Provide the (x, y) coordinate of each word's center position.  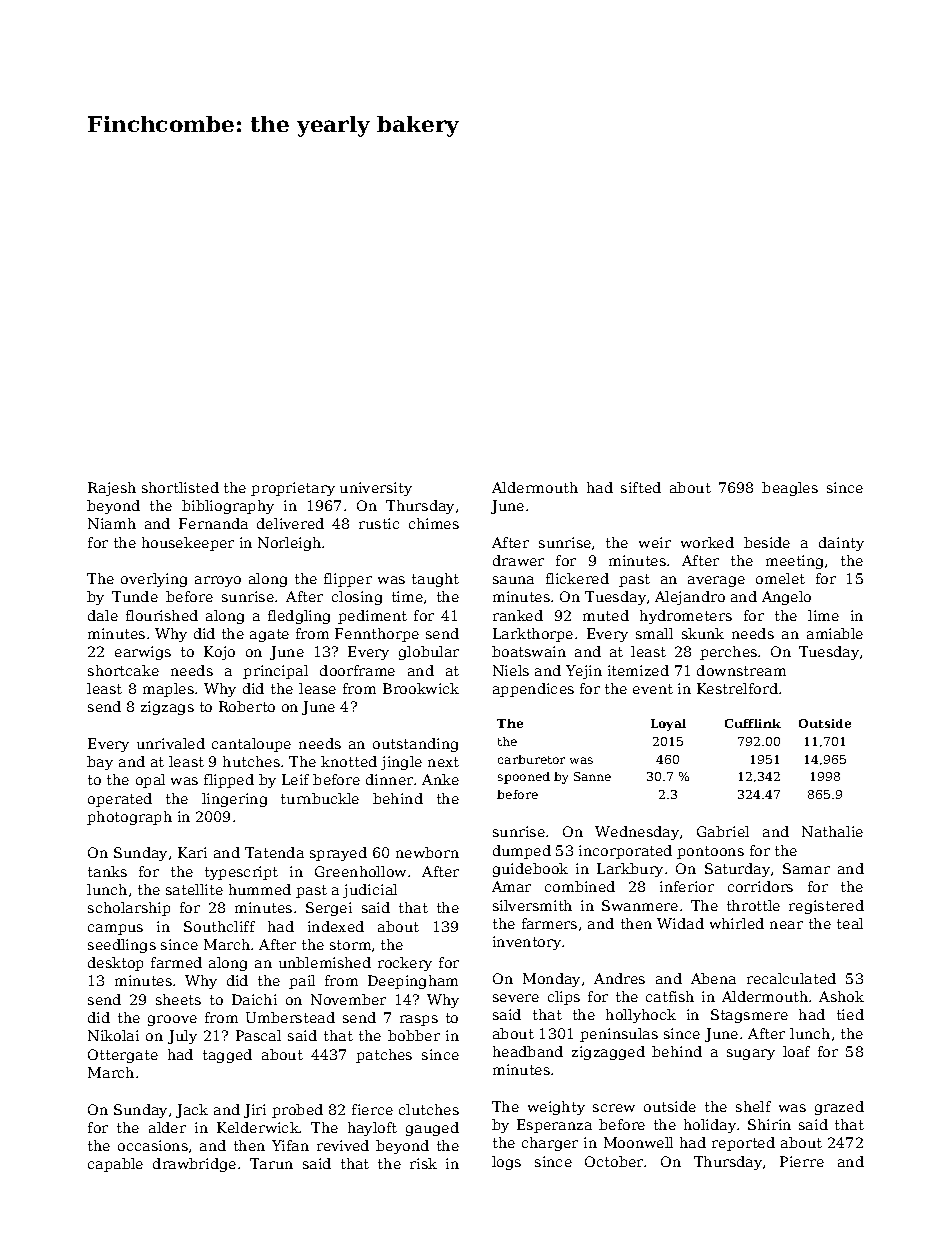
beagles (790, 489)
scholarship (129, 909)
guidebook (530, 870)
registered (826, 907)
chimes (434, 523)
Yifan (290, 1145)
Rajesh (112, 489)
